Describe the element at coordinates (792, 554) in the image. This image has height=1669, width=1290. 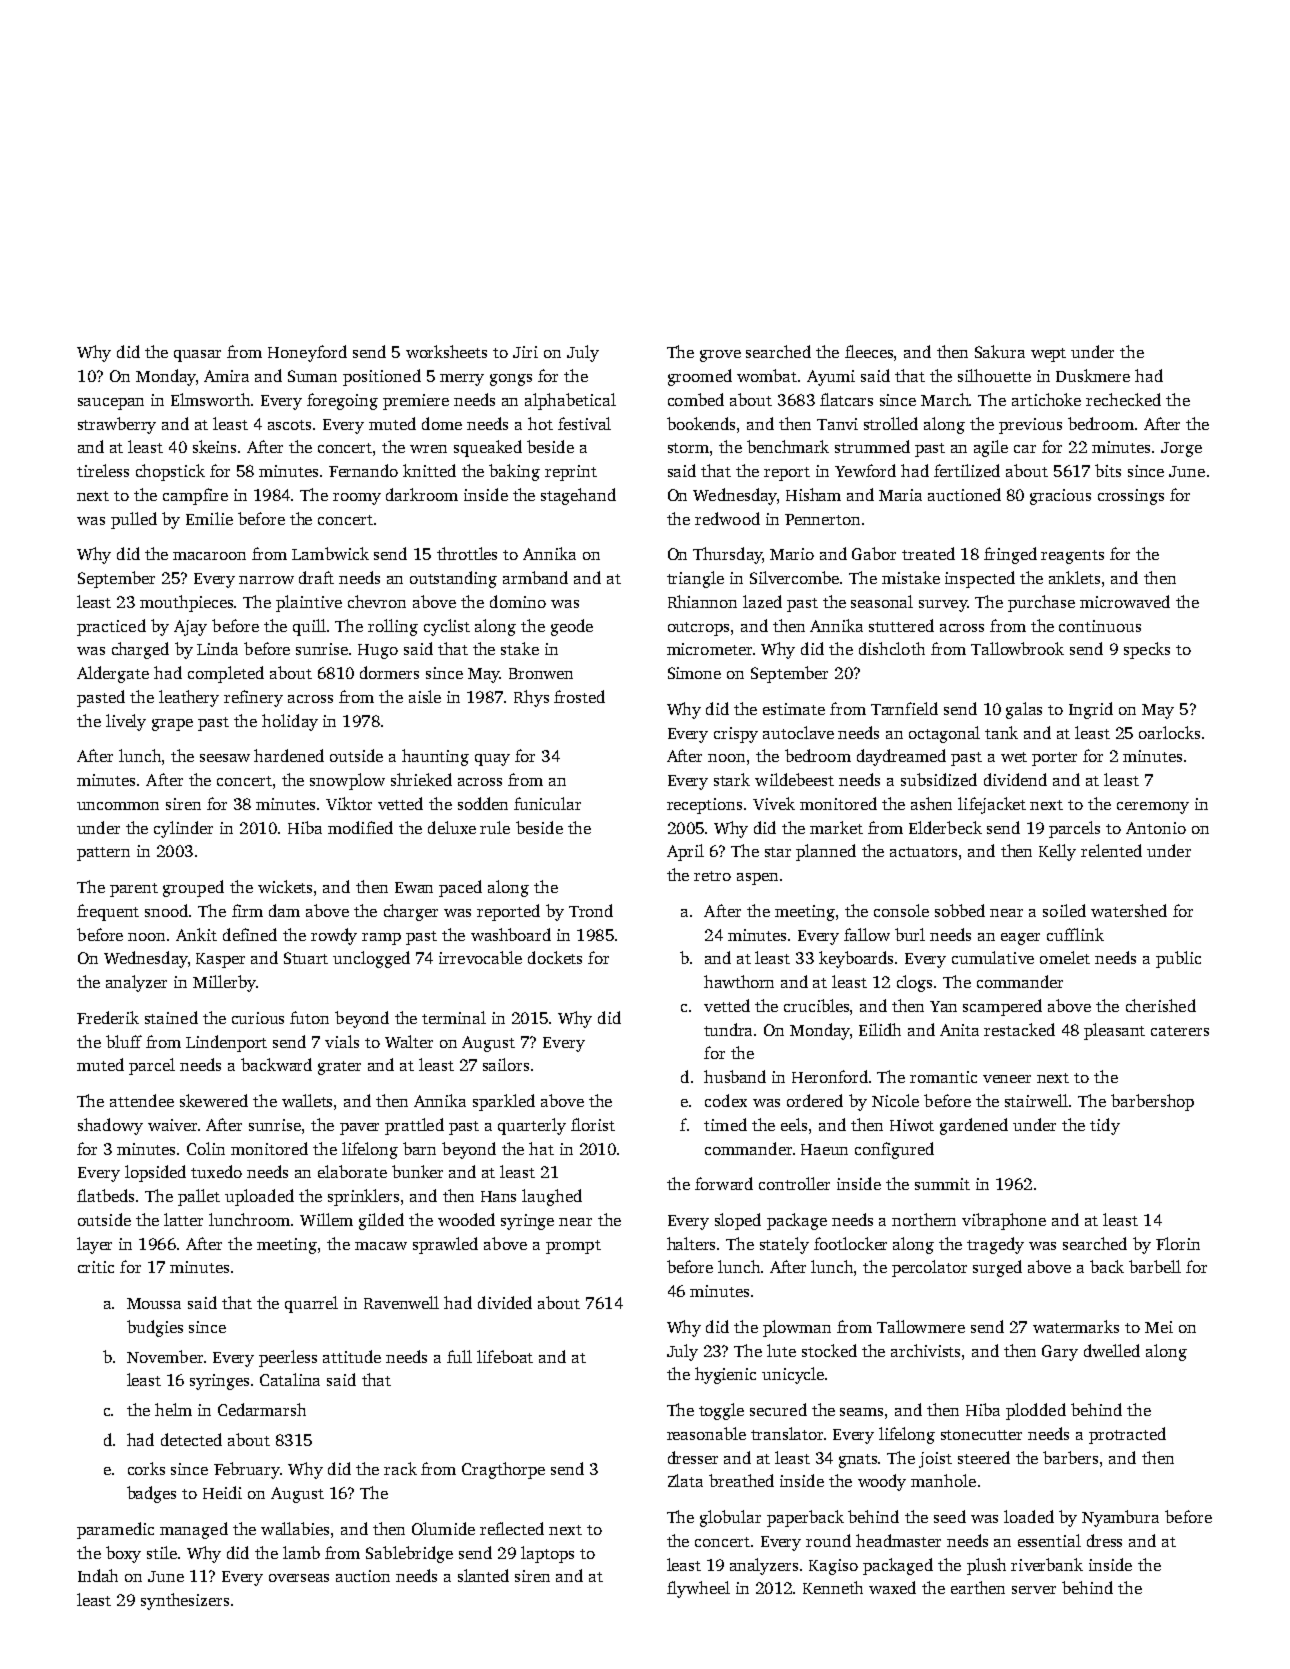
I see `Mario` at that location.
